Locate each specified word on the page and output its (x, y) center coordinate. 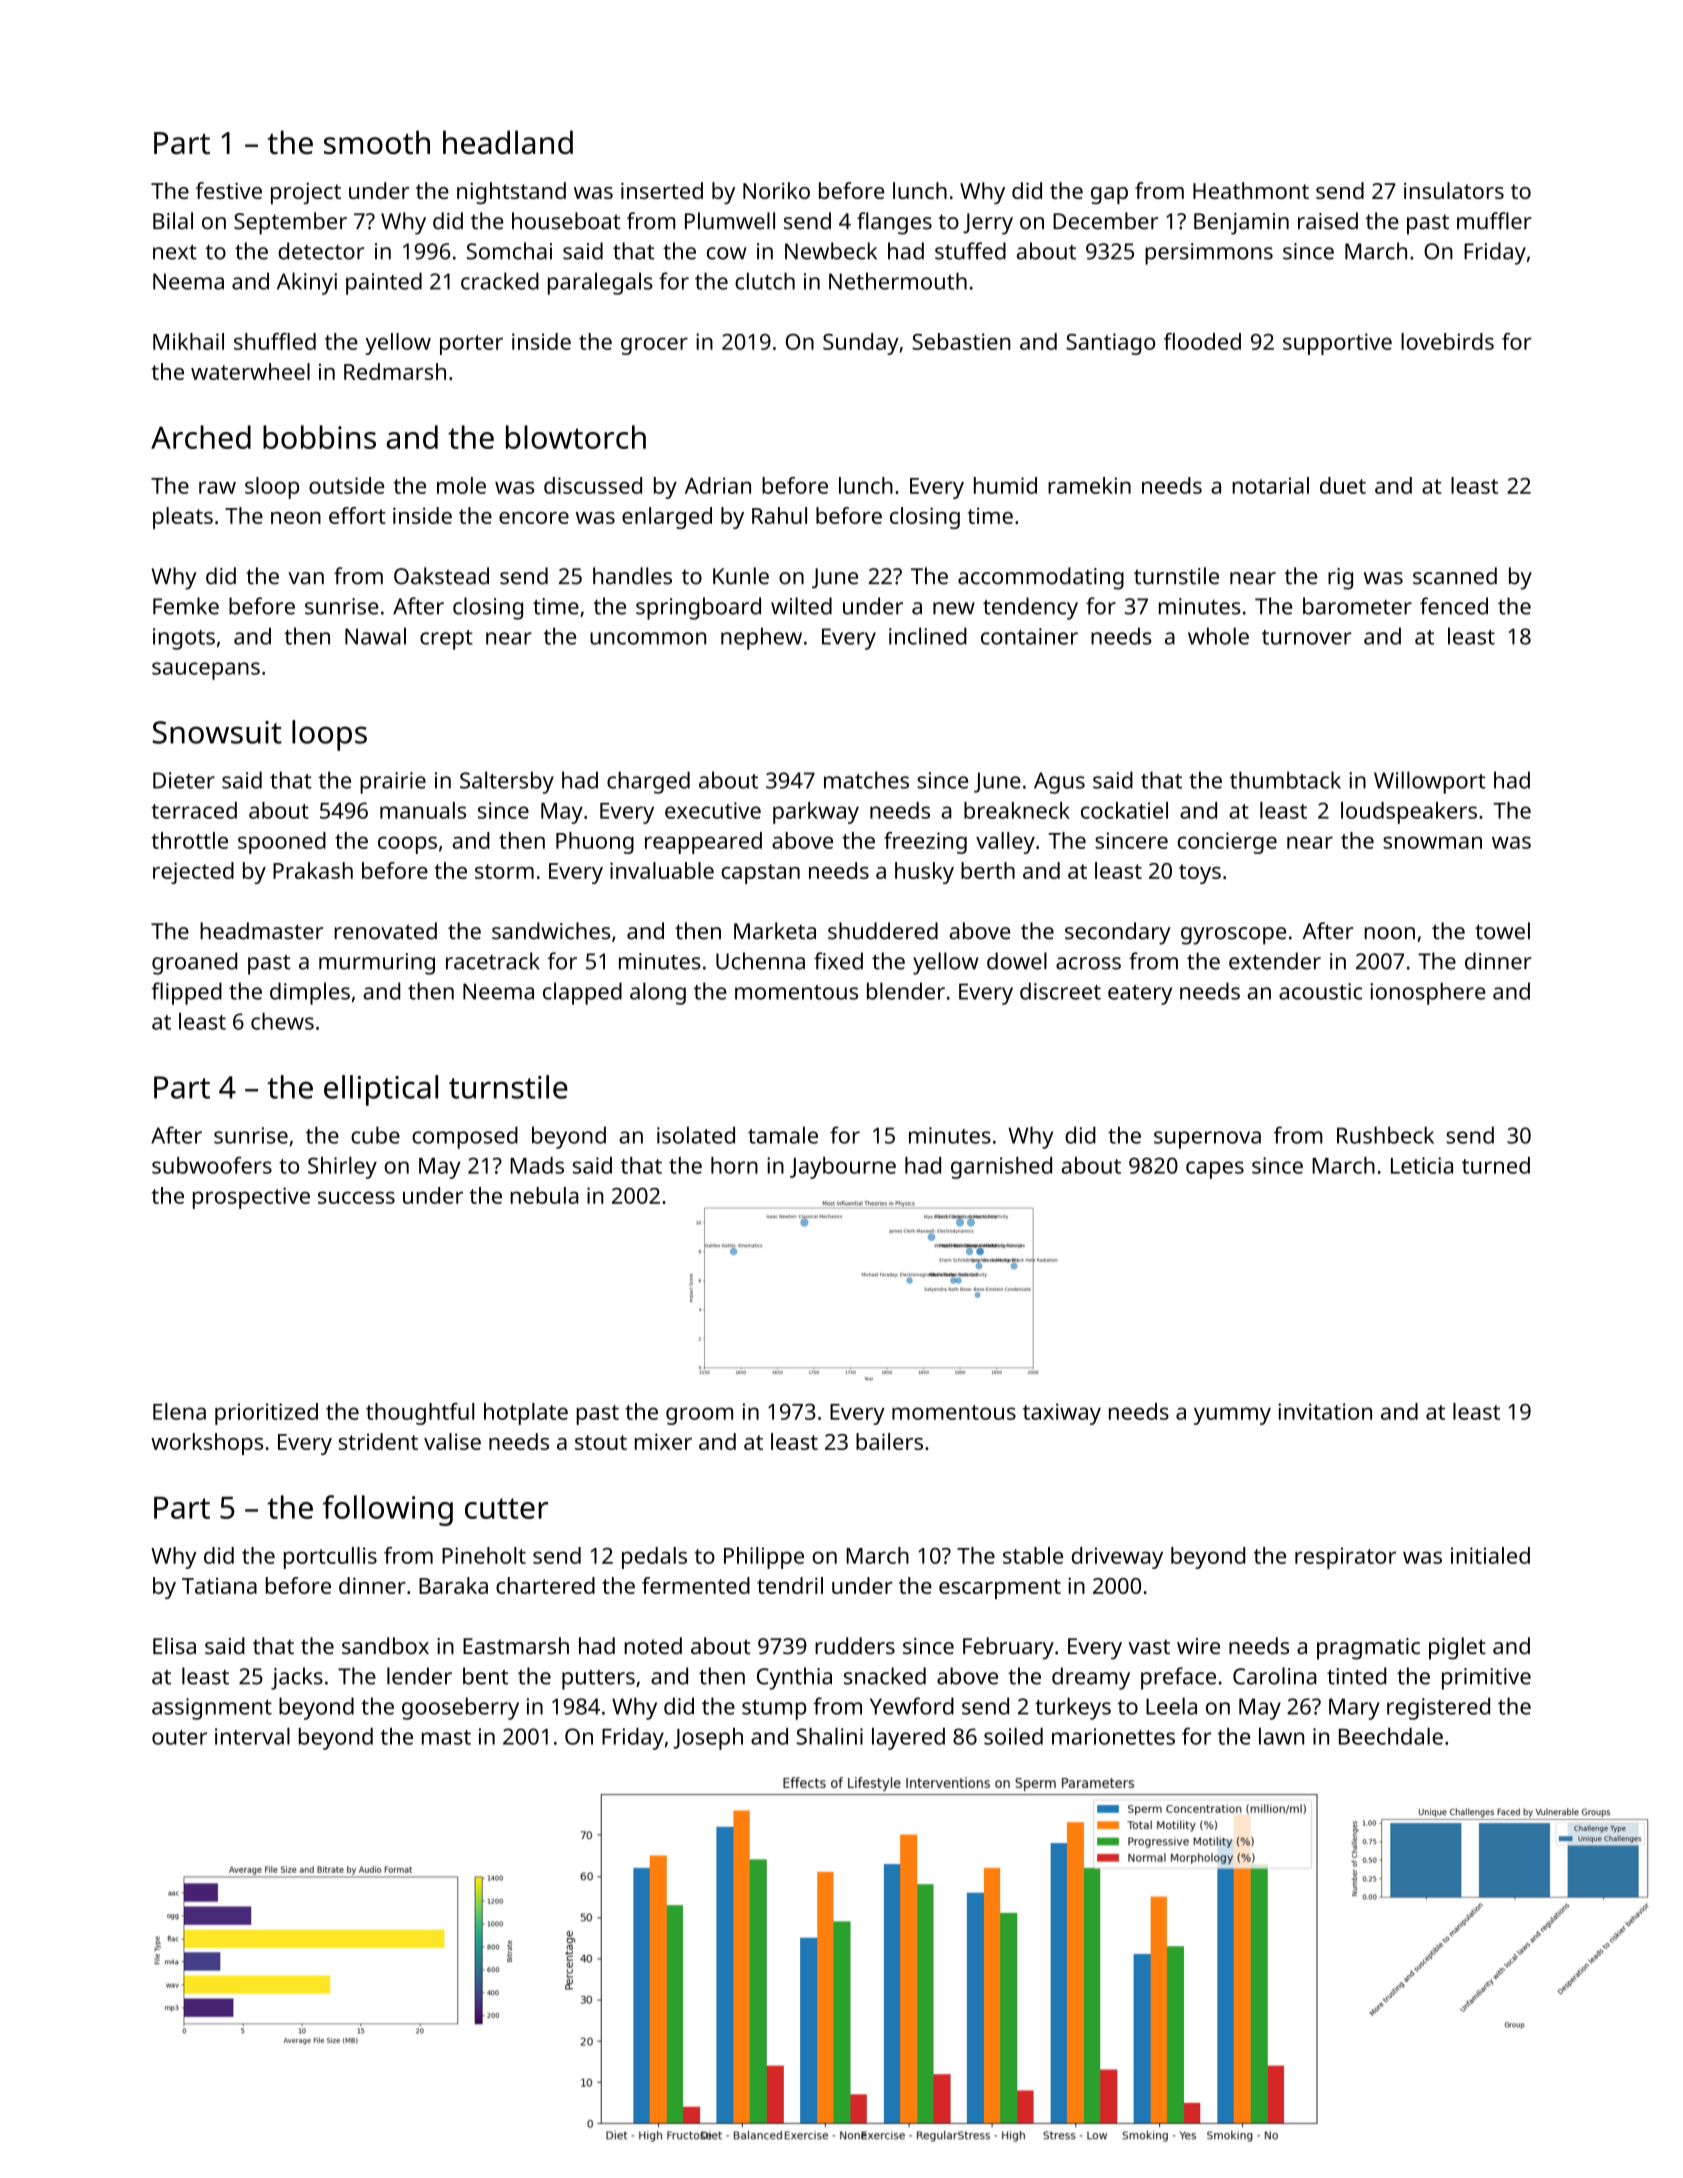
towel (1502, 931)
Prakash (313, 870)
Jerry (988, 224)
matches (866, 780)
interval (252, 1736)
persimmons (1209, 254)
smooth (377, 142)
